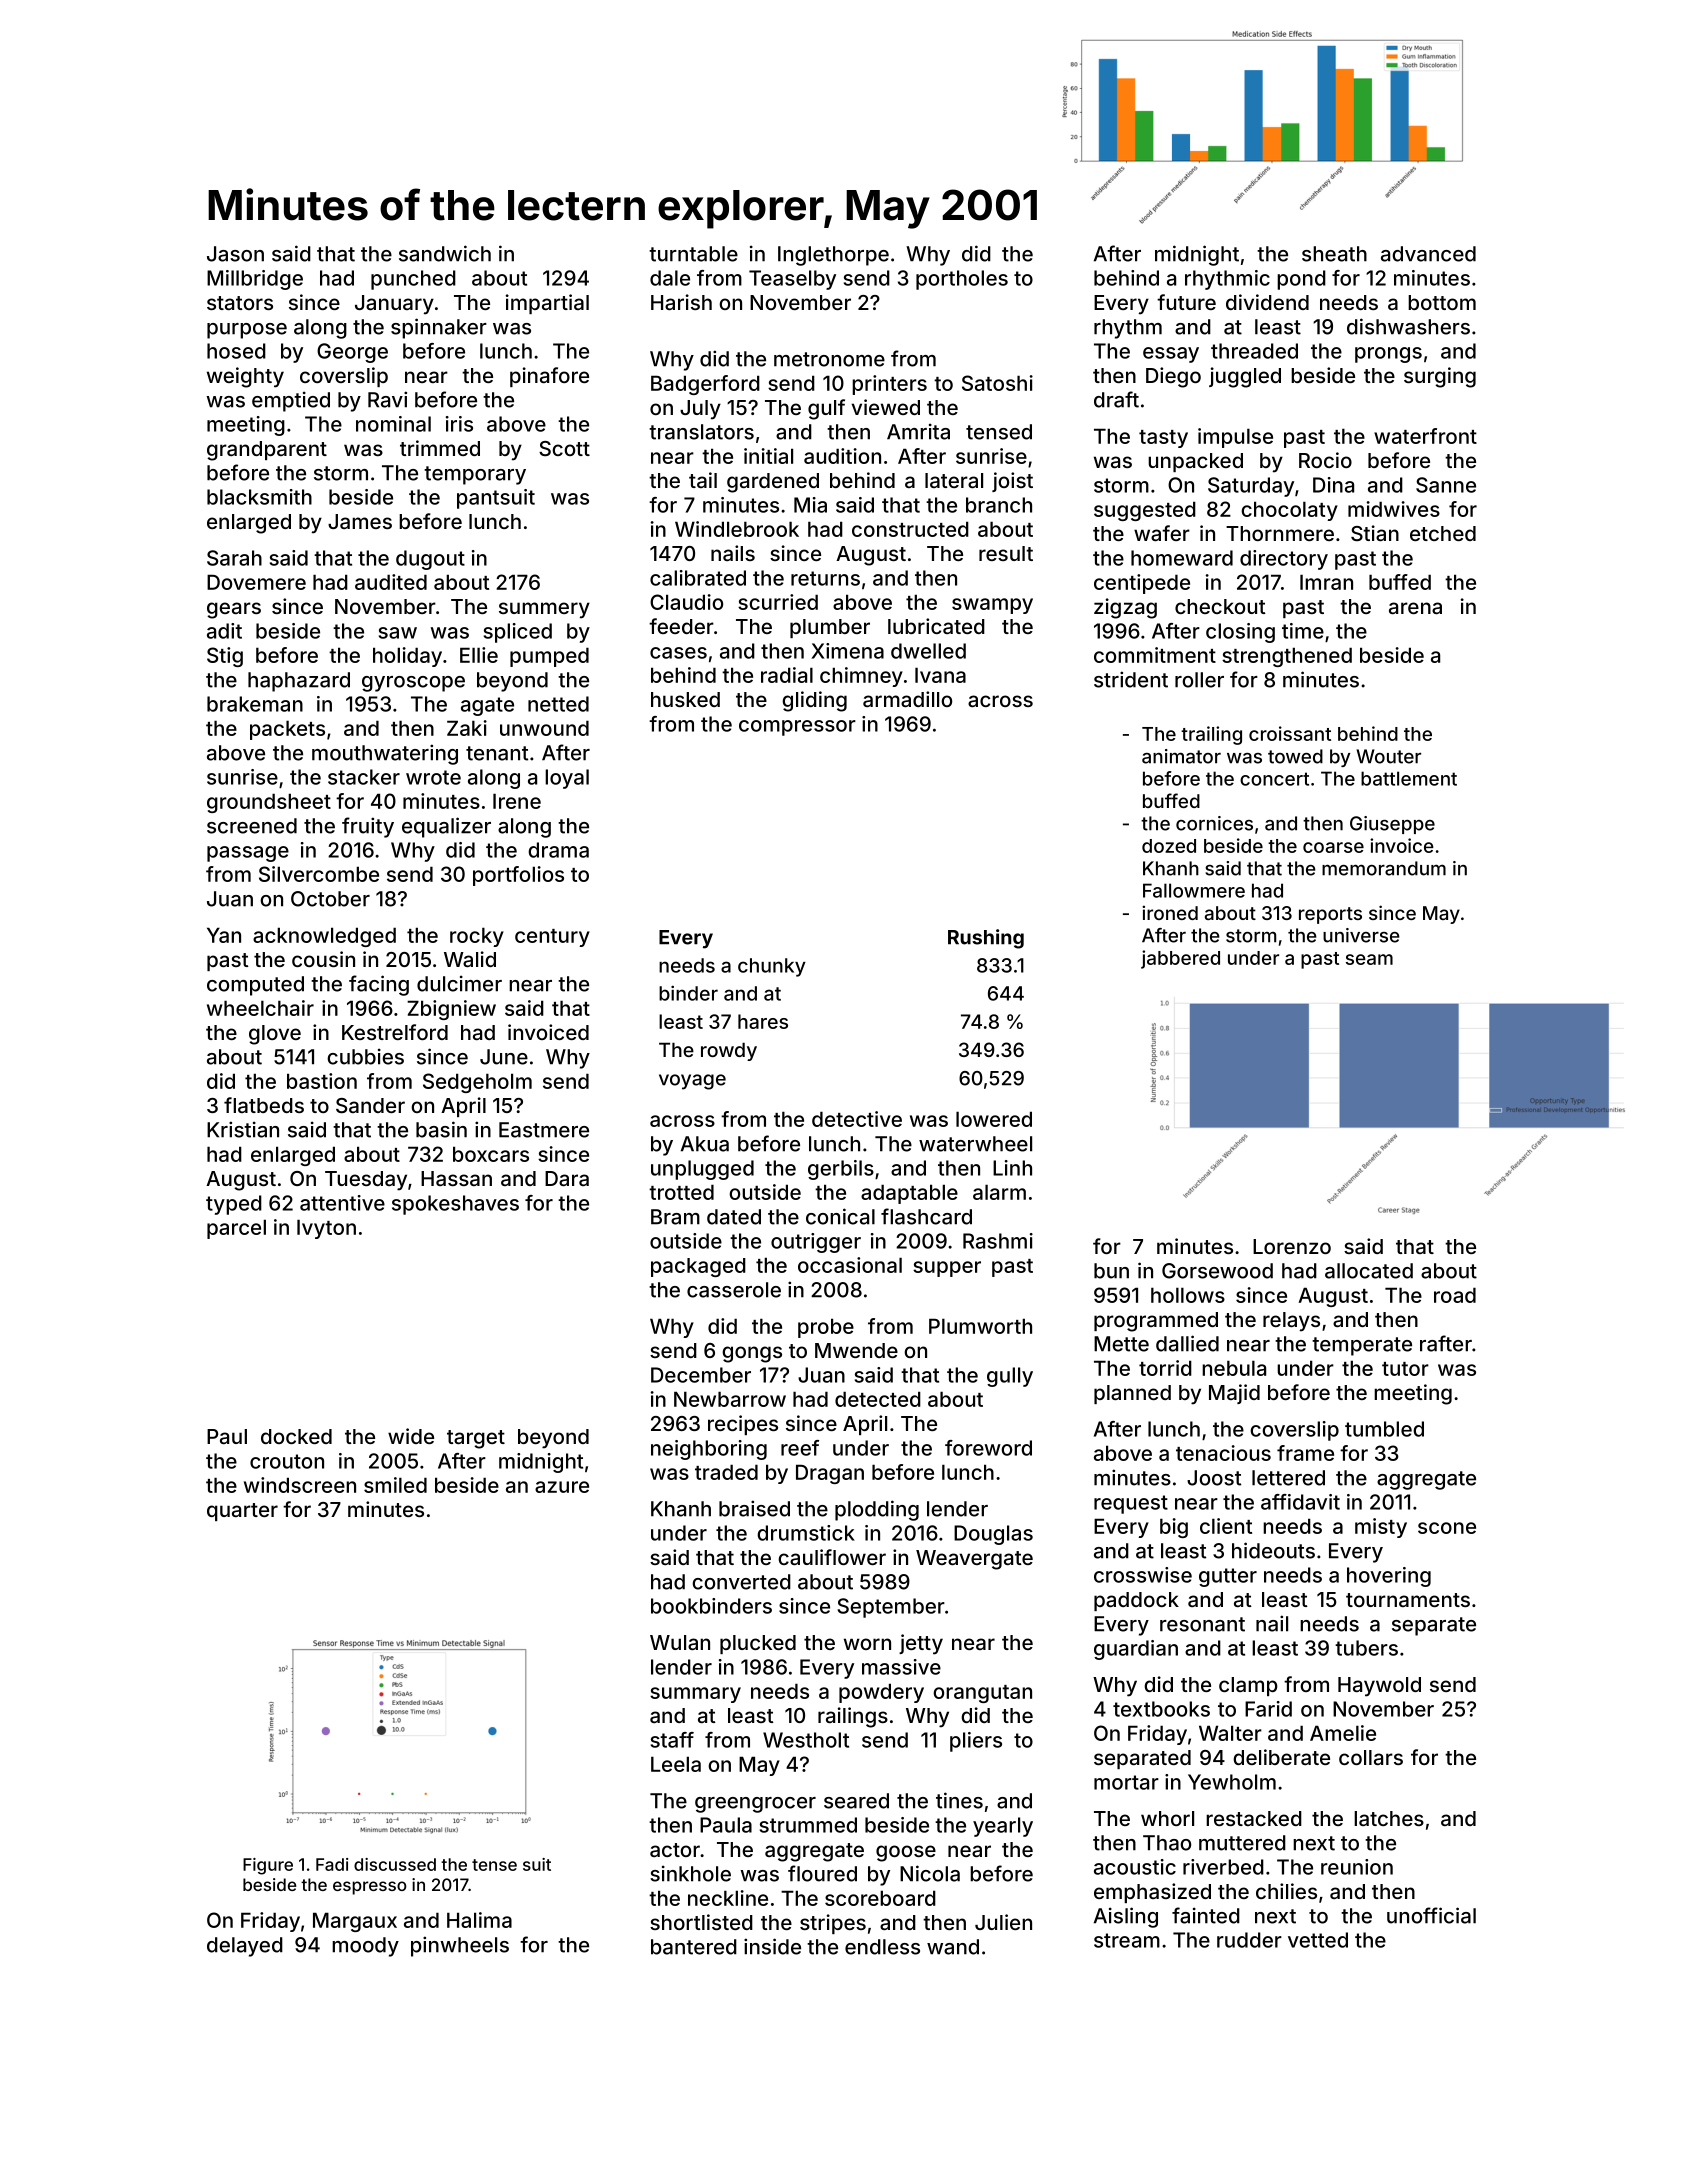 The image size is (1683, 2178). I want to click on portholes, so click(962, 280).
